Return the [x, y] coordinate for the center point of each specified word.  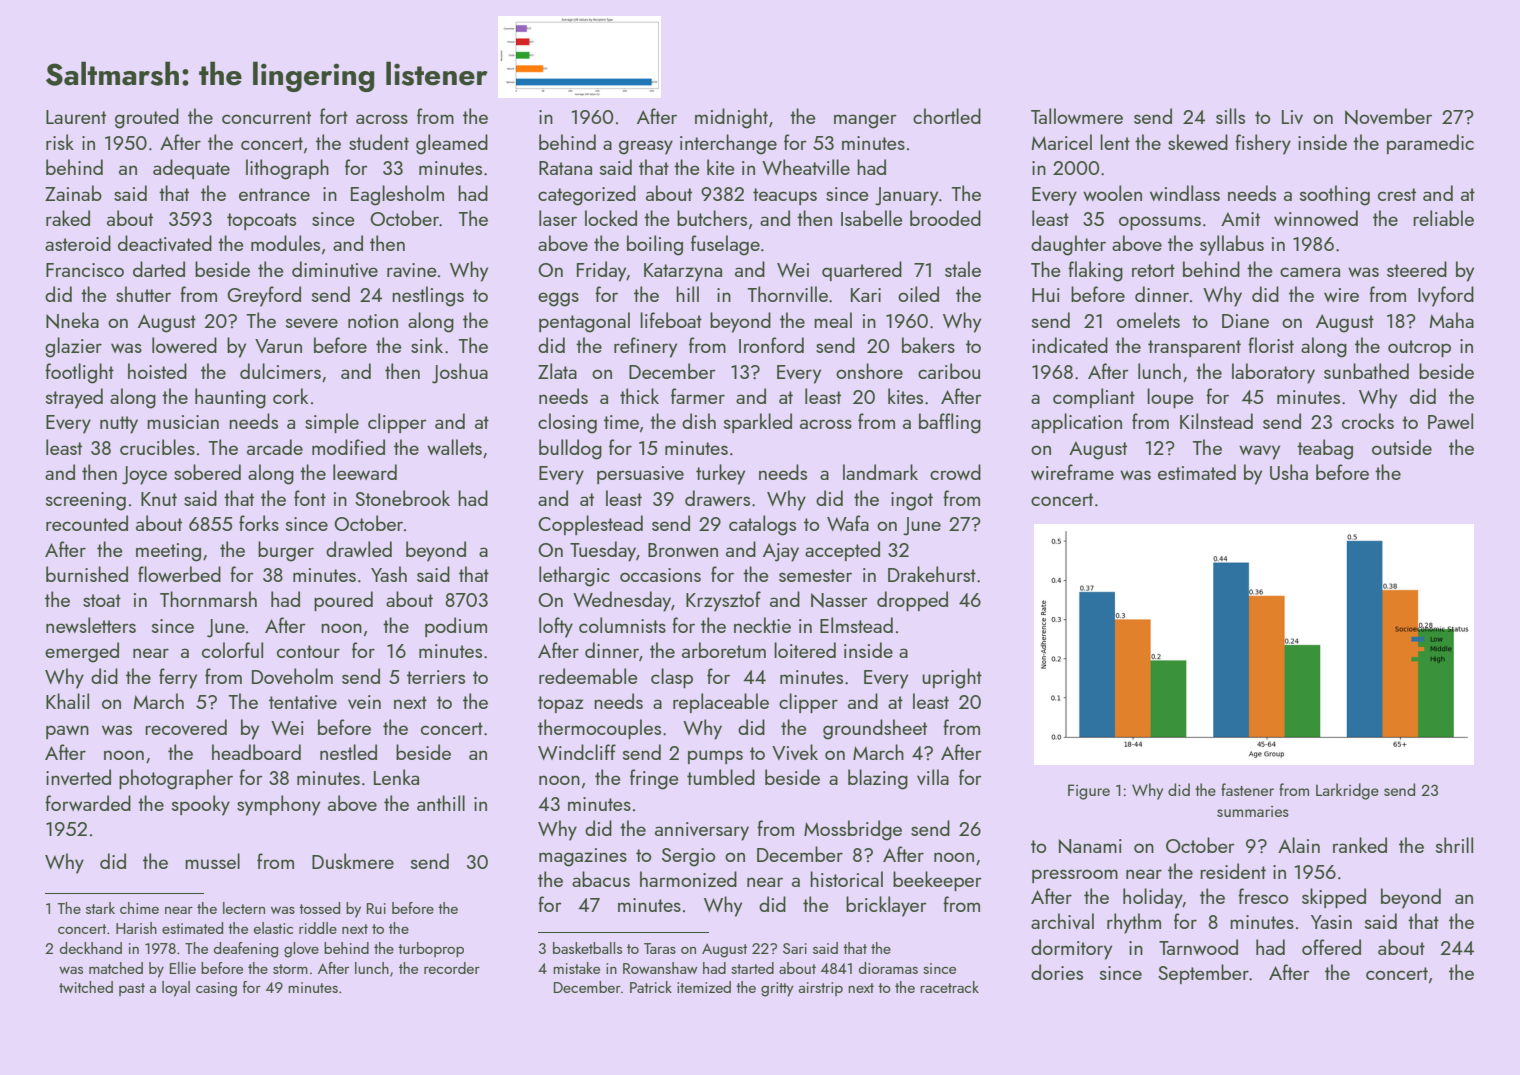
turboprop [431, 949]
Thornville [788, 294]
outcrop [1419, 348]
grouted [147, 118]
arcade [275, 447]
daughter [1068, 245]
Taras [660, 948]
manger [865, 121]
